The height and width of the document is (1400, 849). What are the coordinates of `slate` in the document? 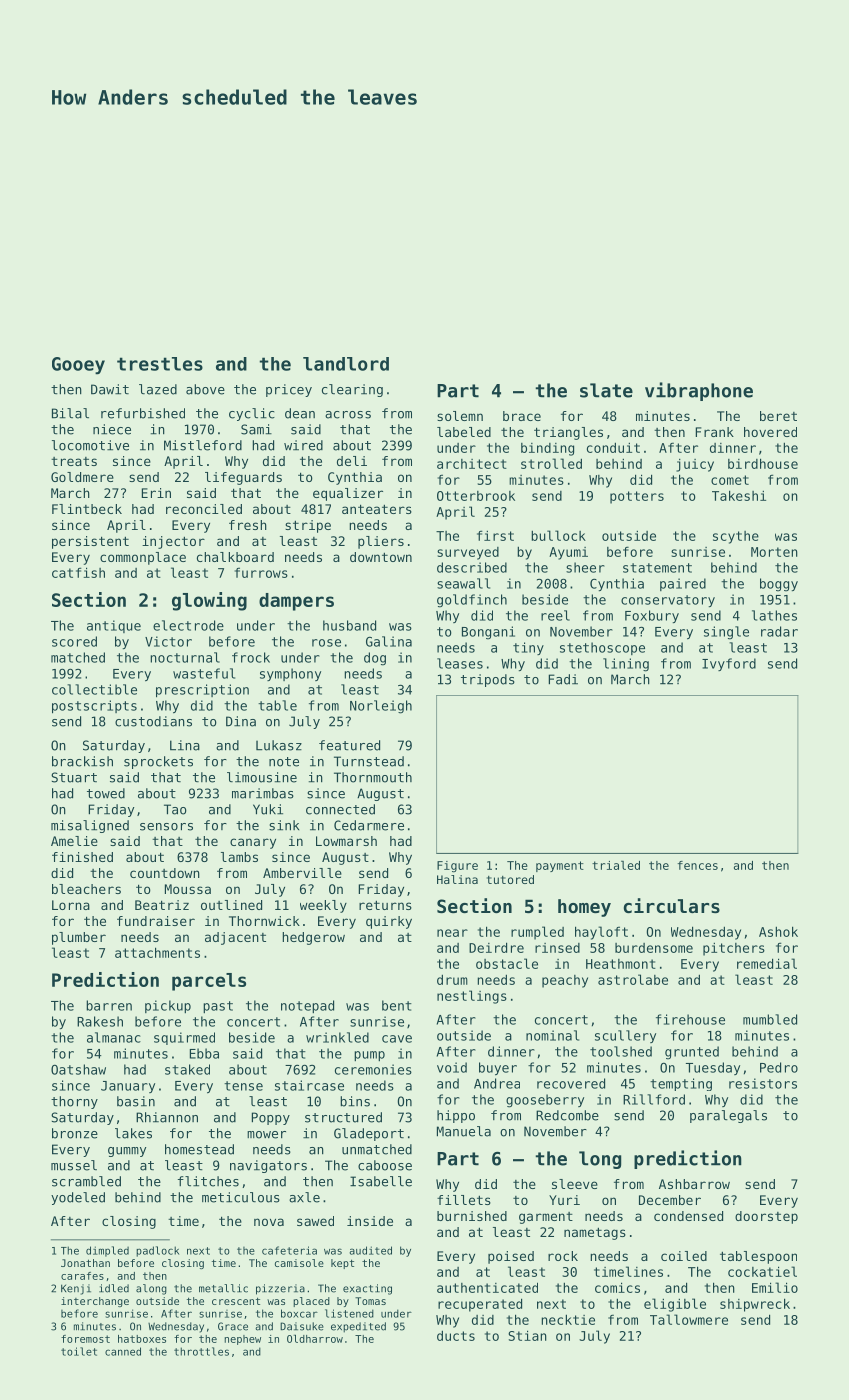 It's located at (606, 390).
